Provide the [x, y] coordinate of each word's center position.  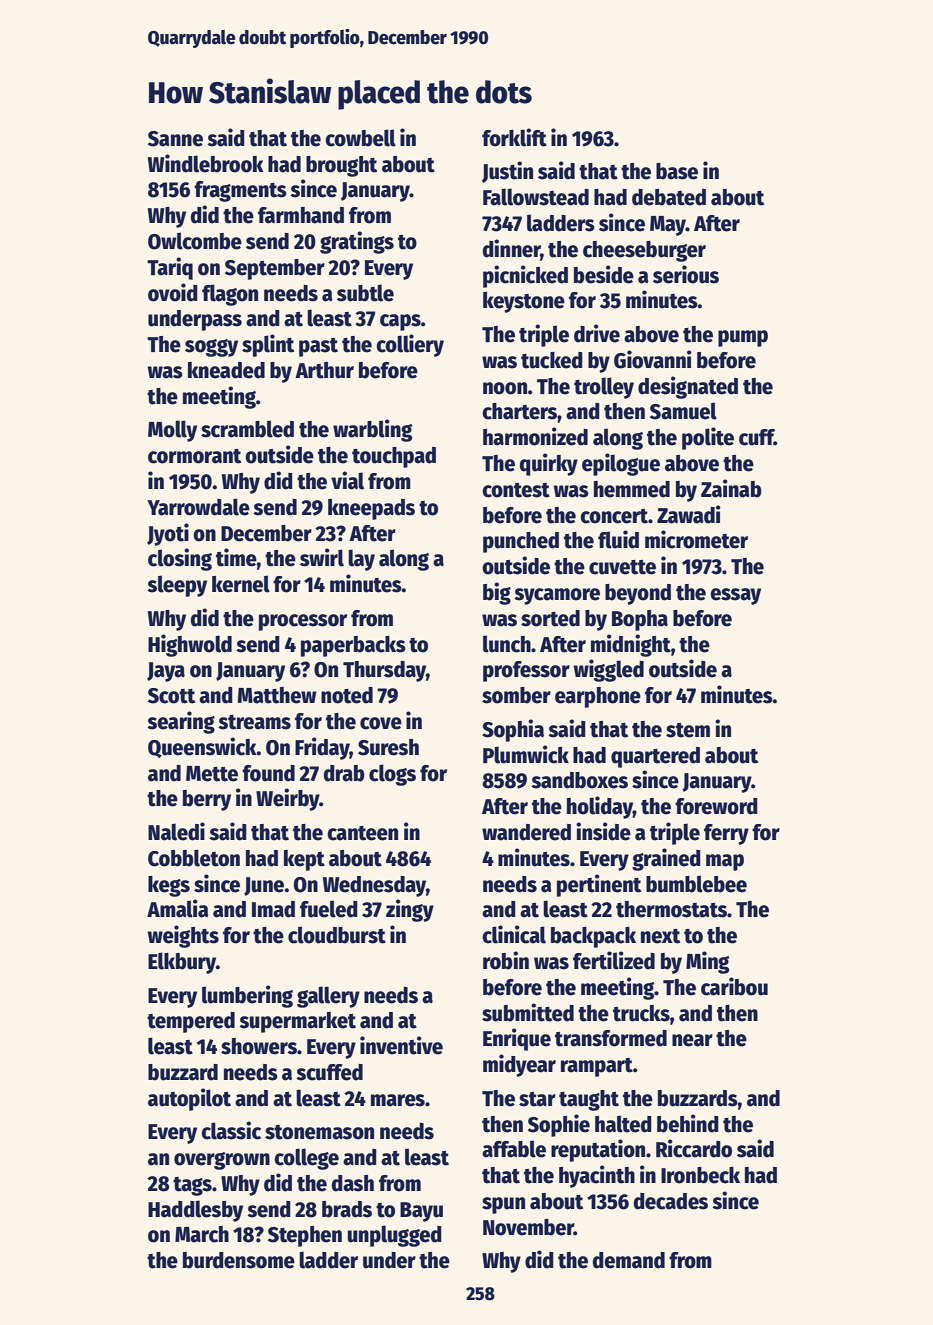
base [677, 171]
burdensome [239, 1260]
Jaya [166, 672]
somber [516, 695]
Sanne [175, 139]
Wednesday [374, 886]
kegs [169, 886]
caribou [734, 986]
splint [268, 345]
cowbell [360, 138]
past [318, 347]
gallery [328, 997]
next [660, 936]
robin [506, 960]
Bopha [640, 620]
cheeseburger [644, 251]
